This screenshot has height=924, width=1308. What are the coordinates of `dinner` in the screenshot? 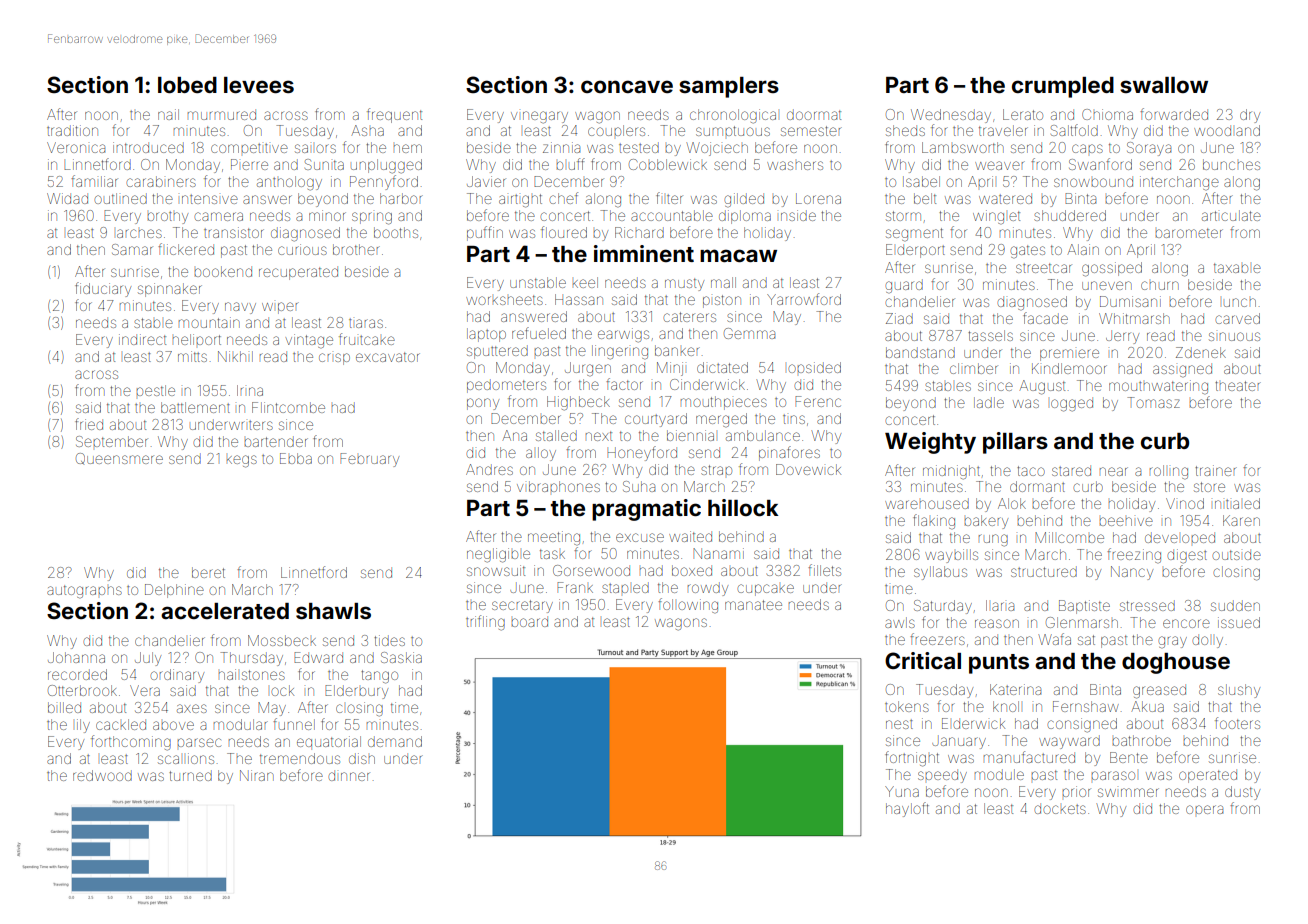 It's located at (349, 775).
